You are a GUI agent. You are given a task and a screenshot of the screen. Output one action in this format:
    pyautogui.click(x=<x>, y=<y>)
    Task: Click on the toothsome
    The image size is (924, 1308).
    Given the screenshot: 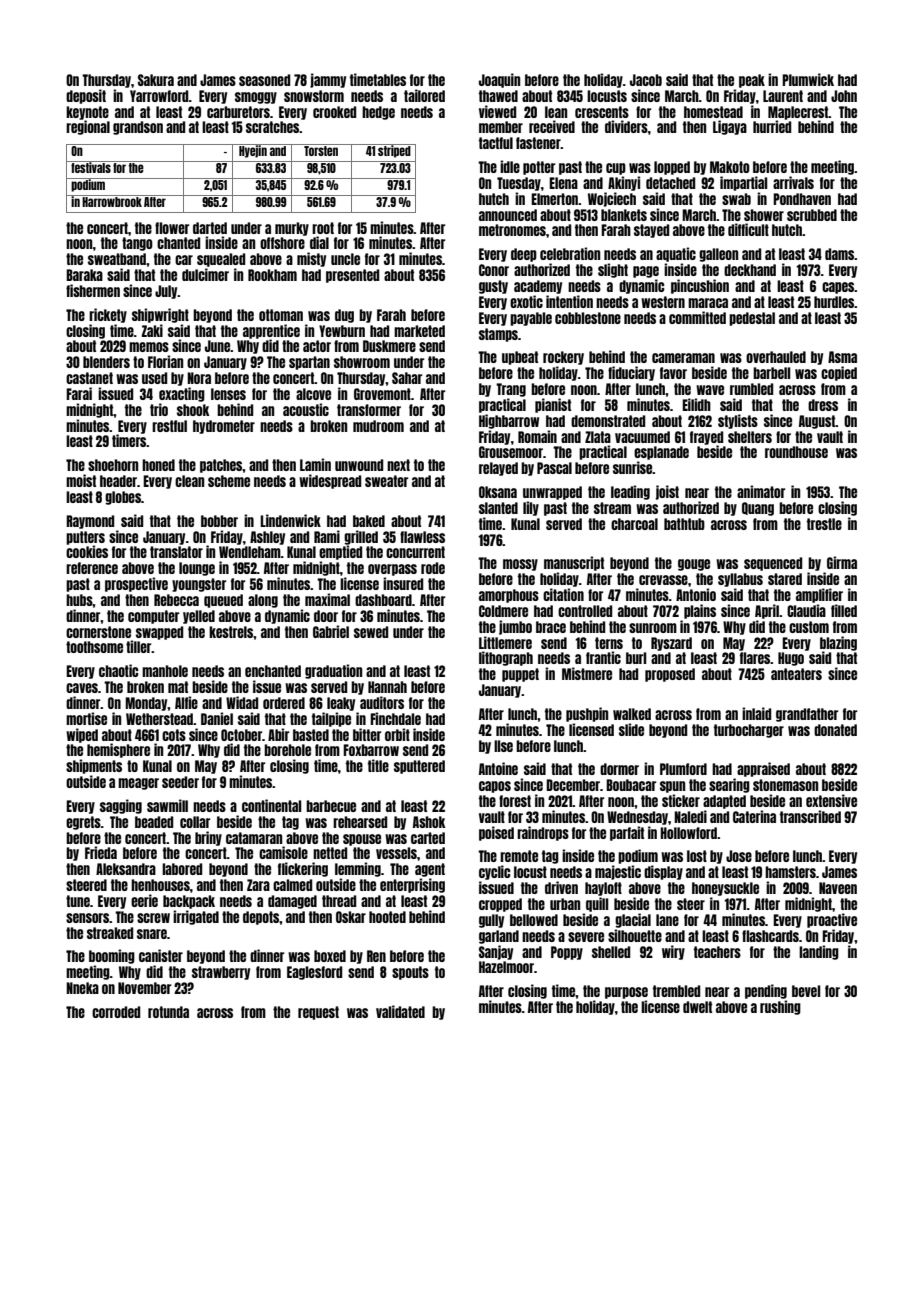 What is the action you would take?
    pyautogui.click(x=94, y=647)
